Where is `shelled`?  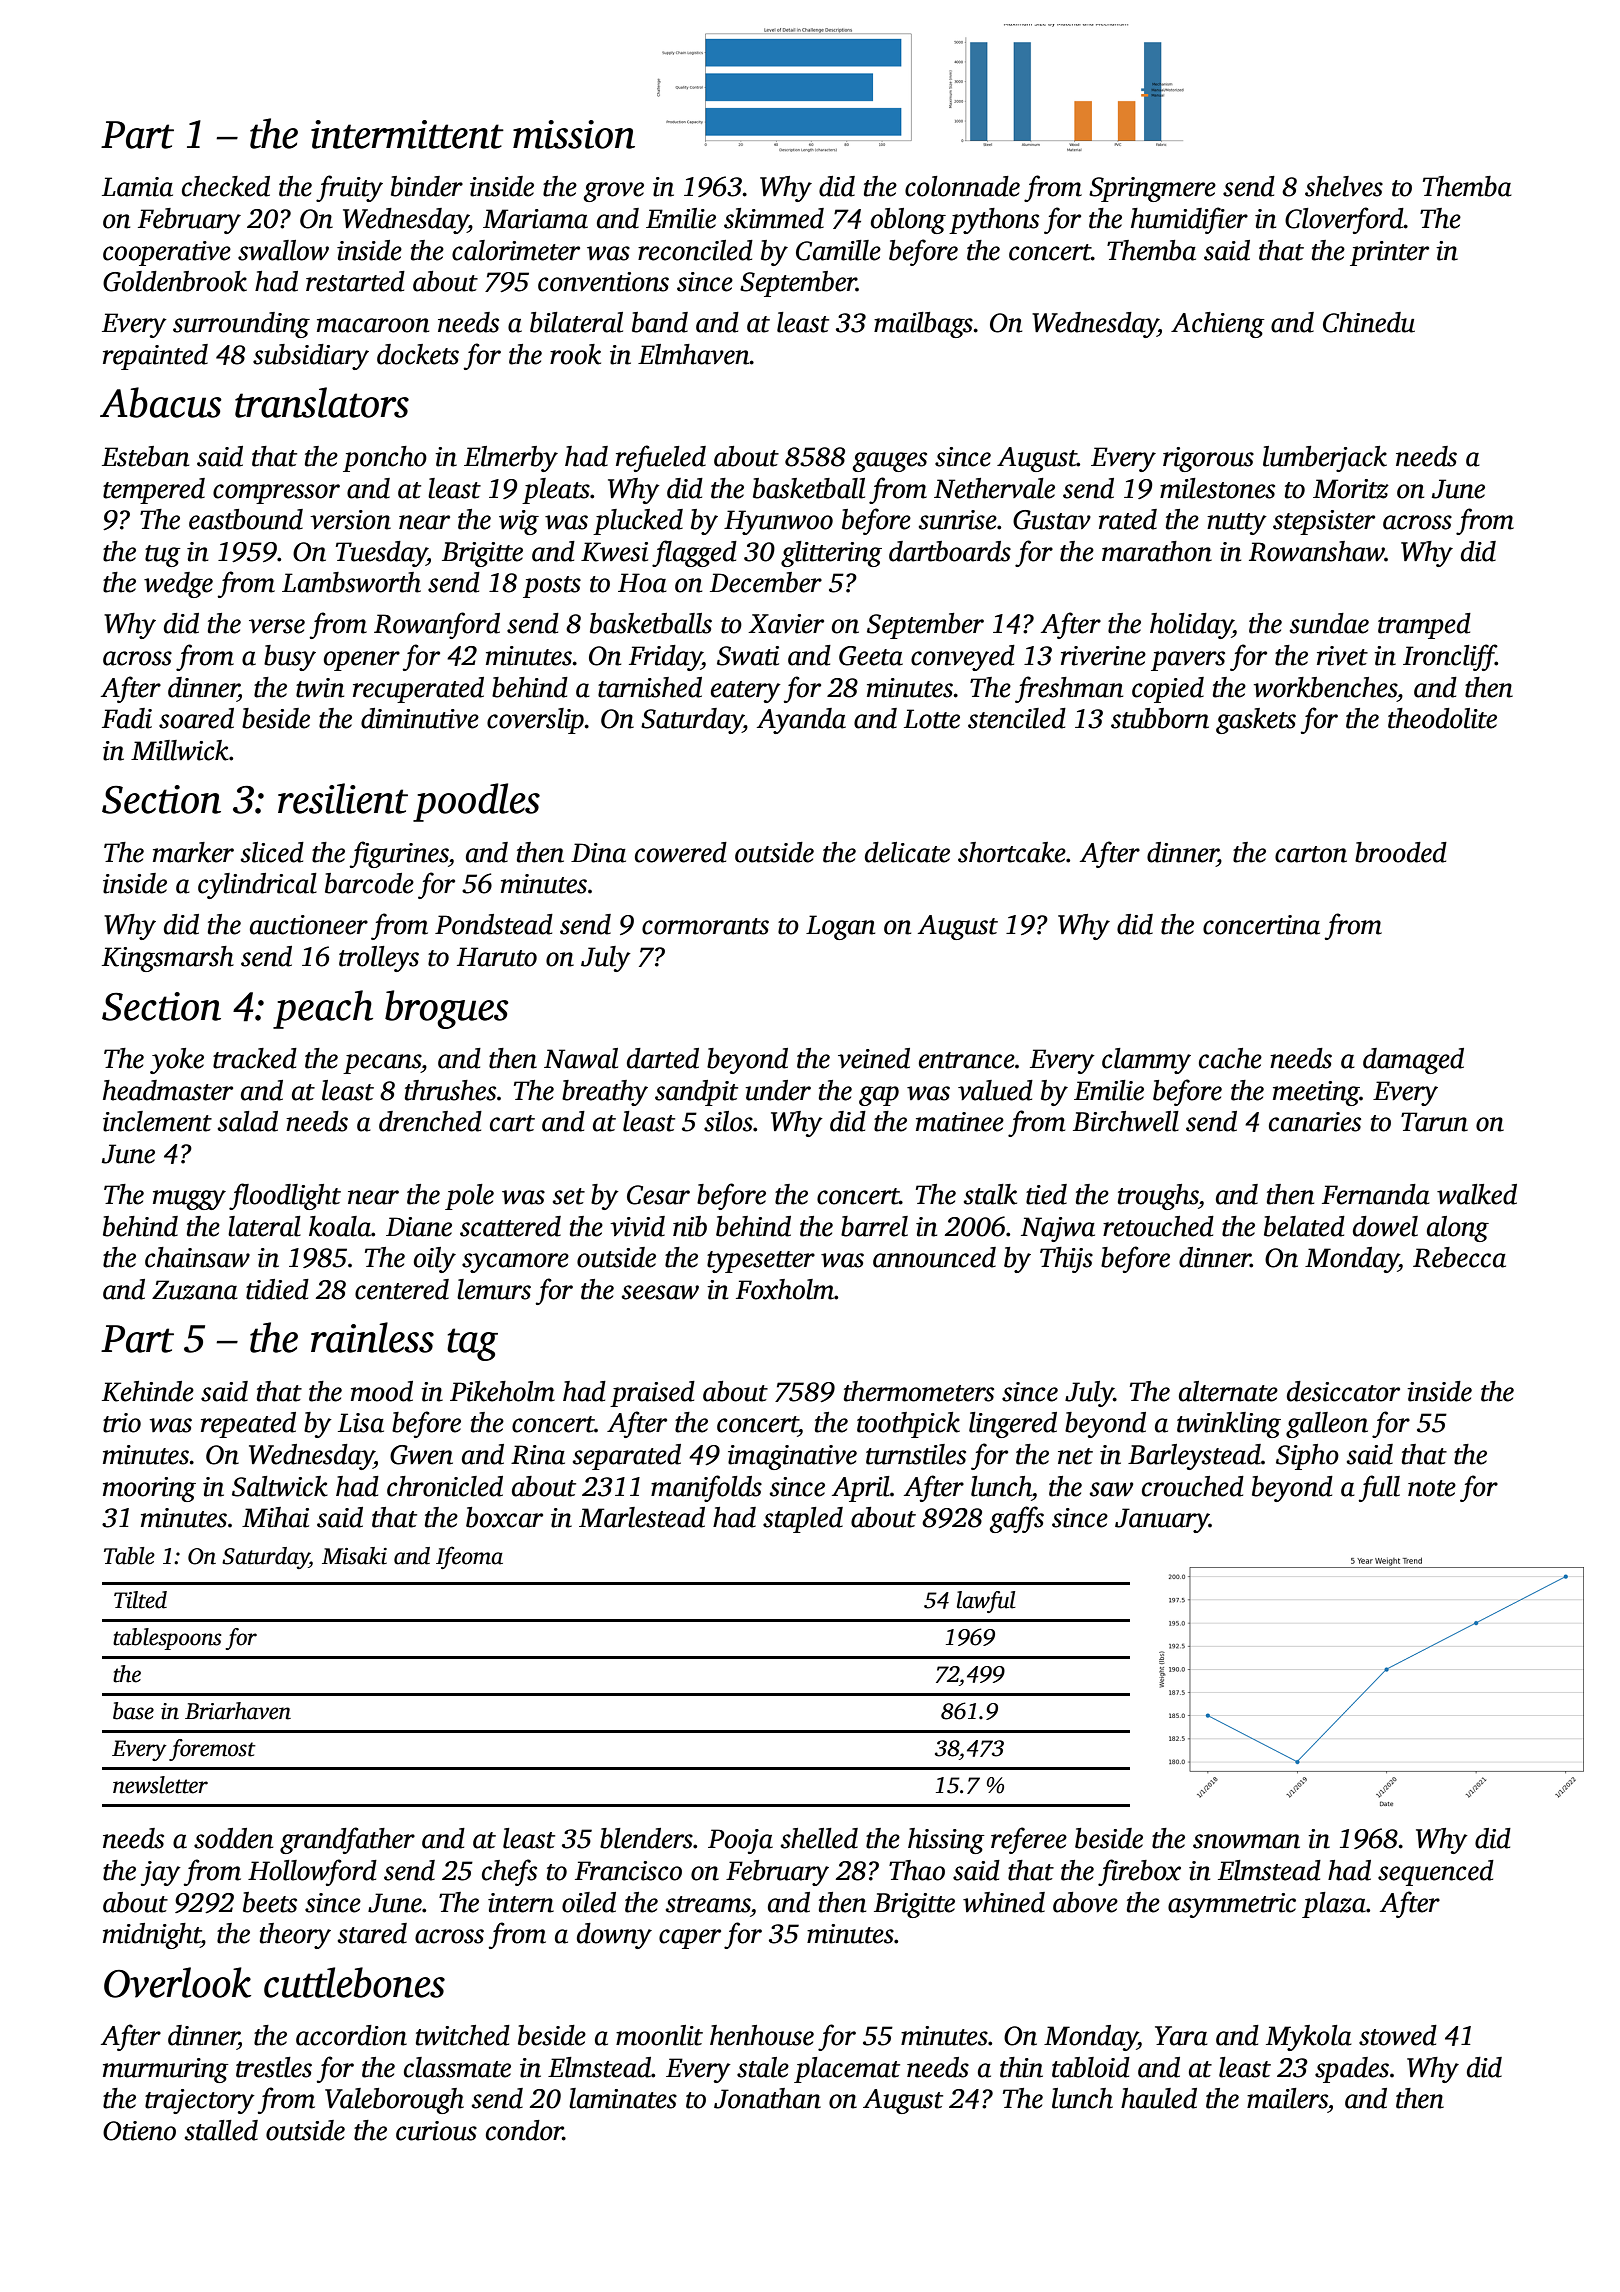 shelled is located at coordinates (819, 1838).
